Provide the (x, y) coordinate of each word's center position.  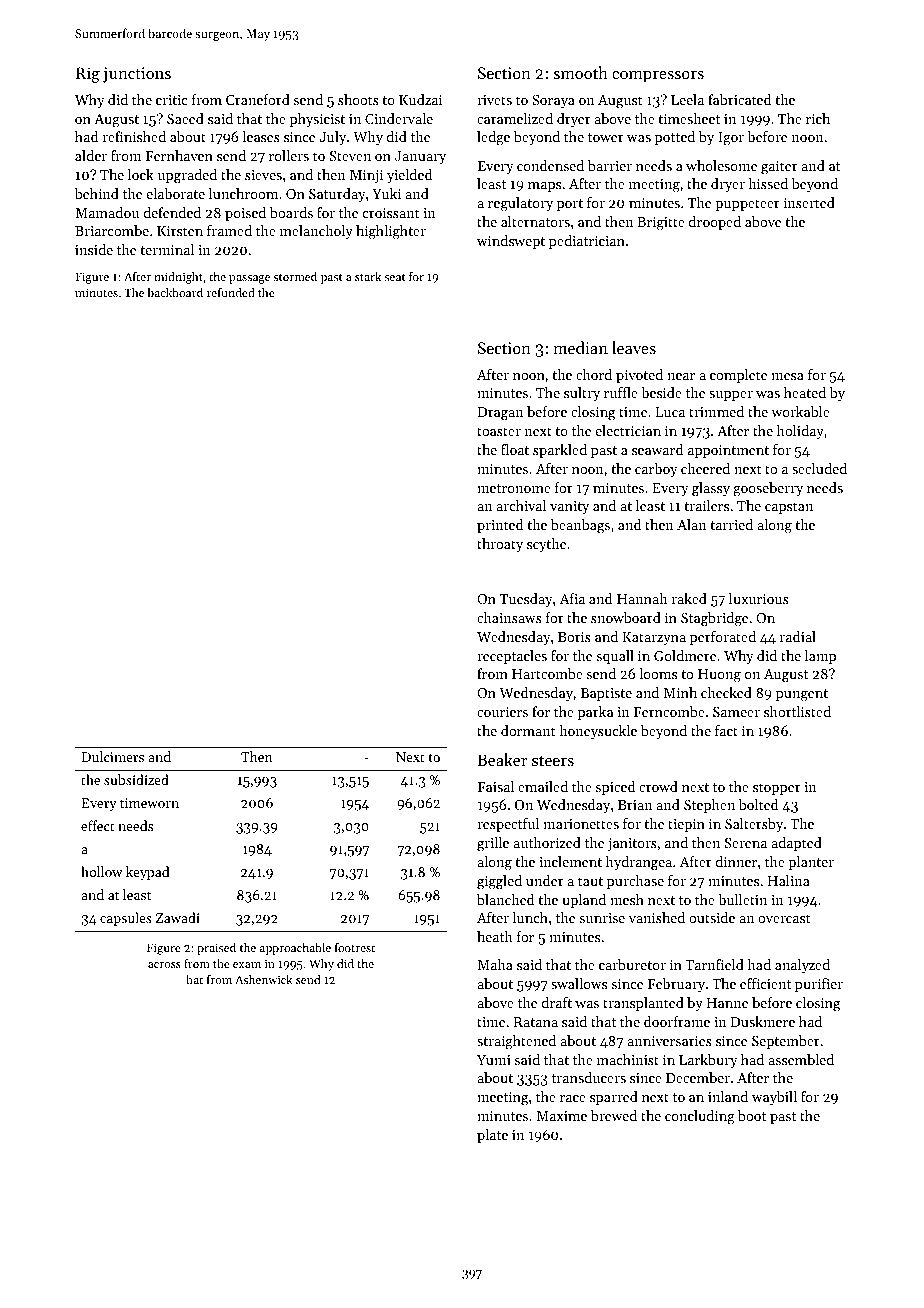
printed (500, 526)
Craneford (258, 99)
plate (492, 1136)
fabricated (740, 99)
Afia (572, 598)
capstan (789, 508)
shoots (358, 99)
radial (798, 636)
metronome (514, 488)
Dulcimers (113, 756)
